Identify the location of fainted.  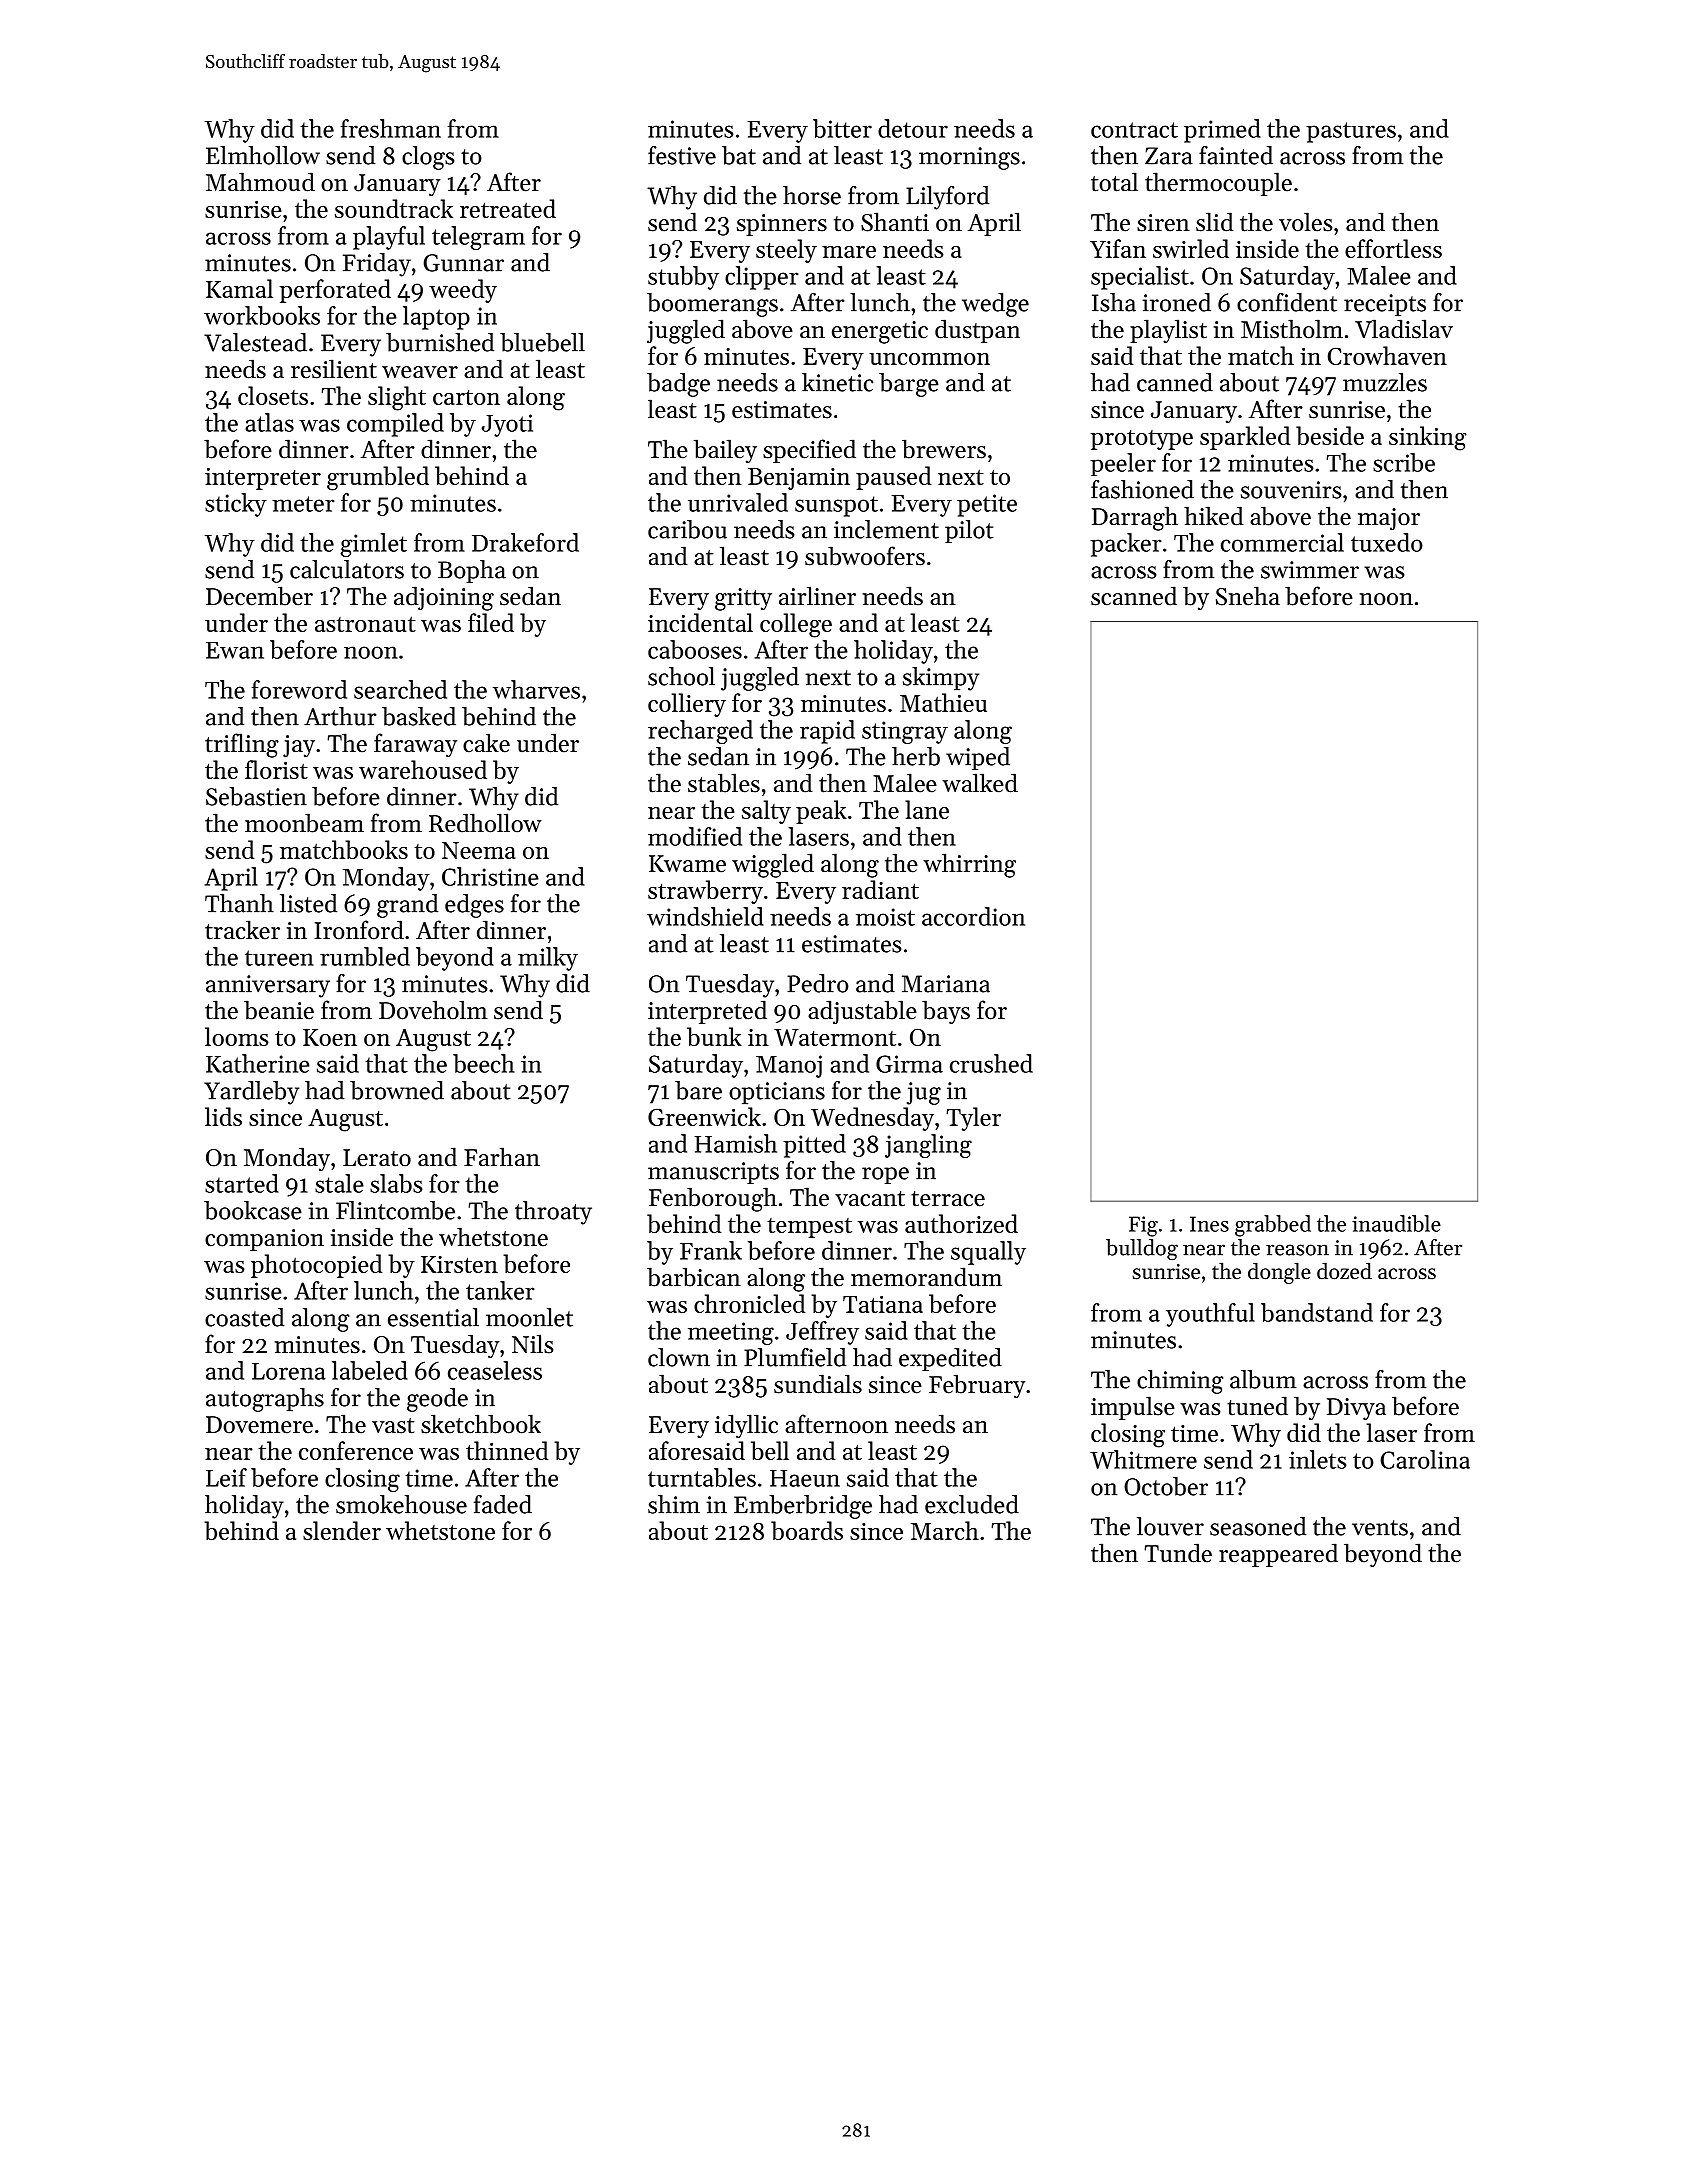
(1236, 155).
